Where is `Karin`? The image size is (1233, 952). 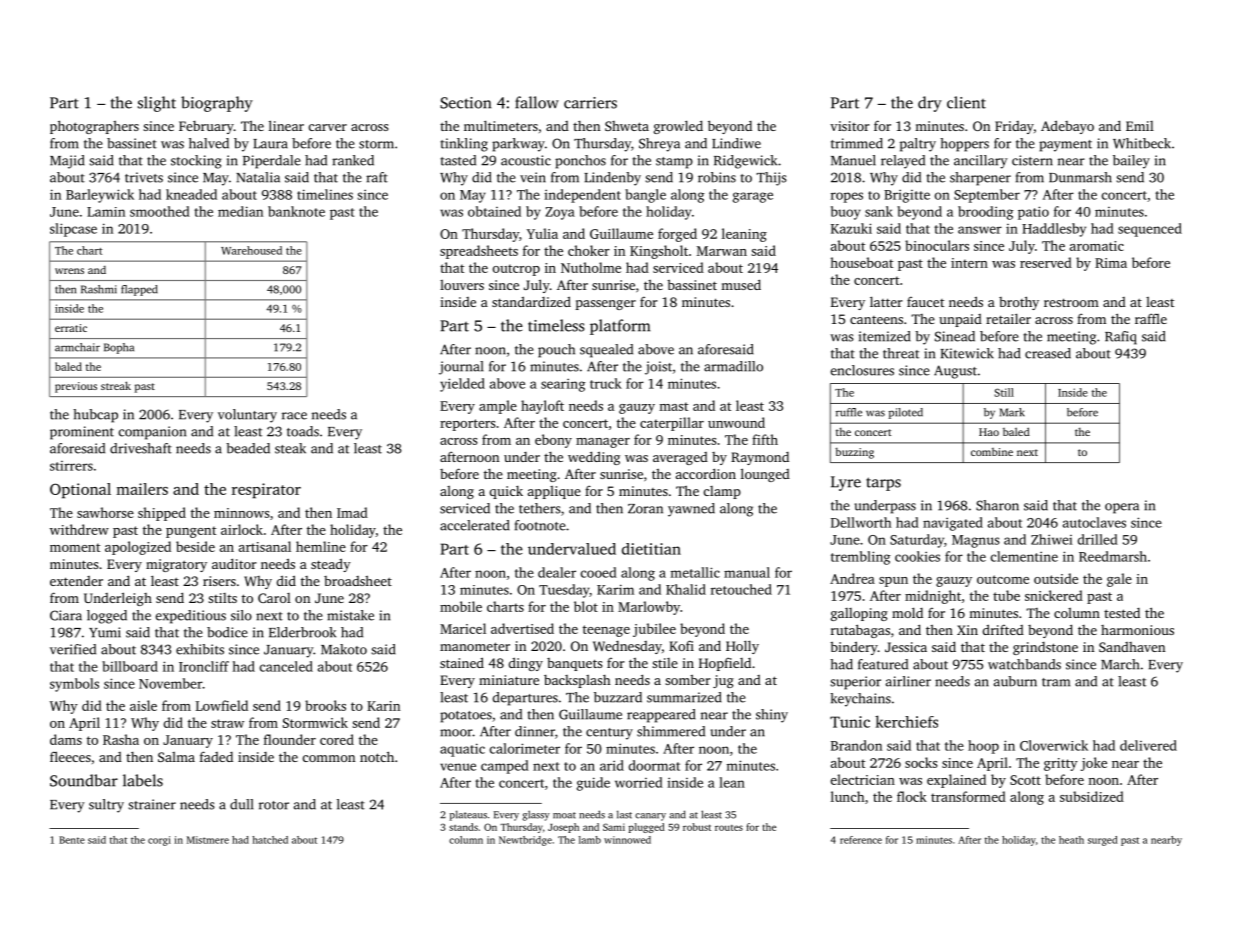
Karin is located at coordinates (383, 706).
